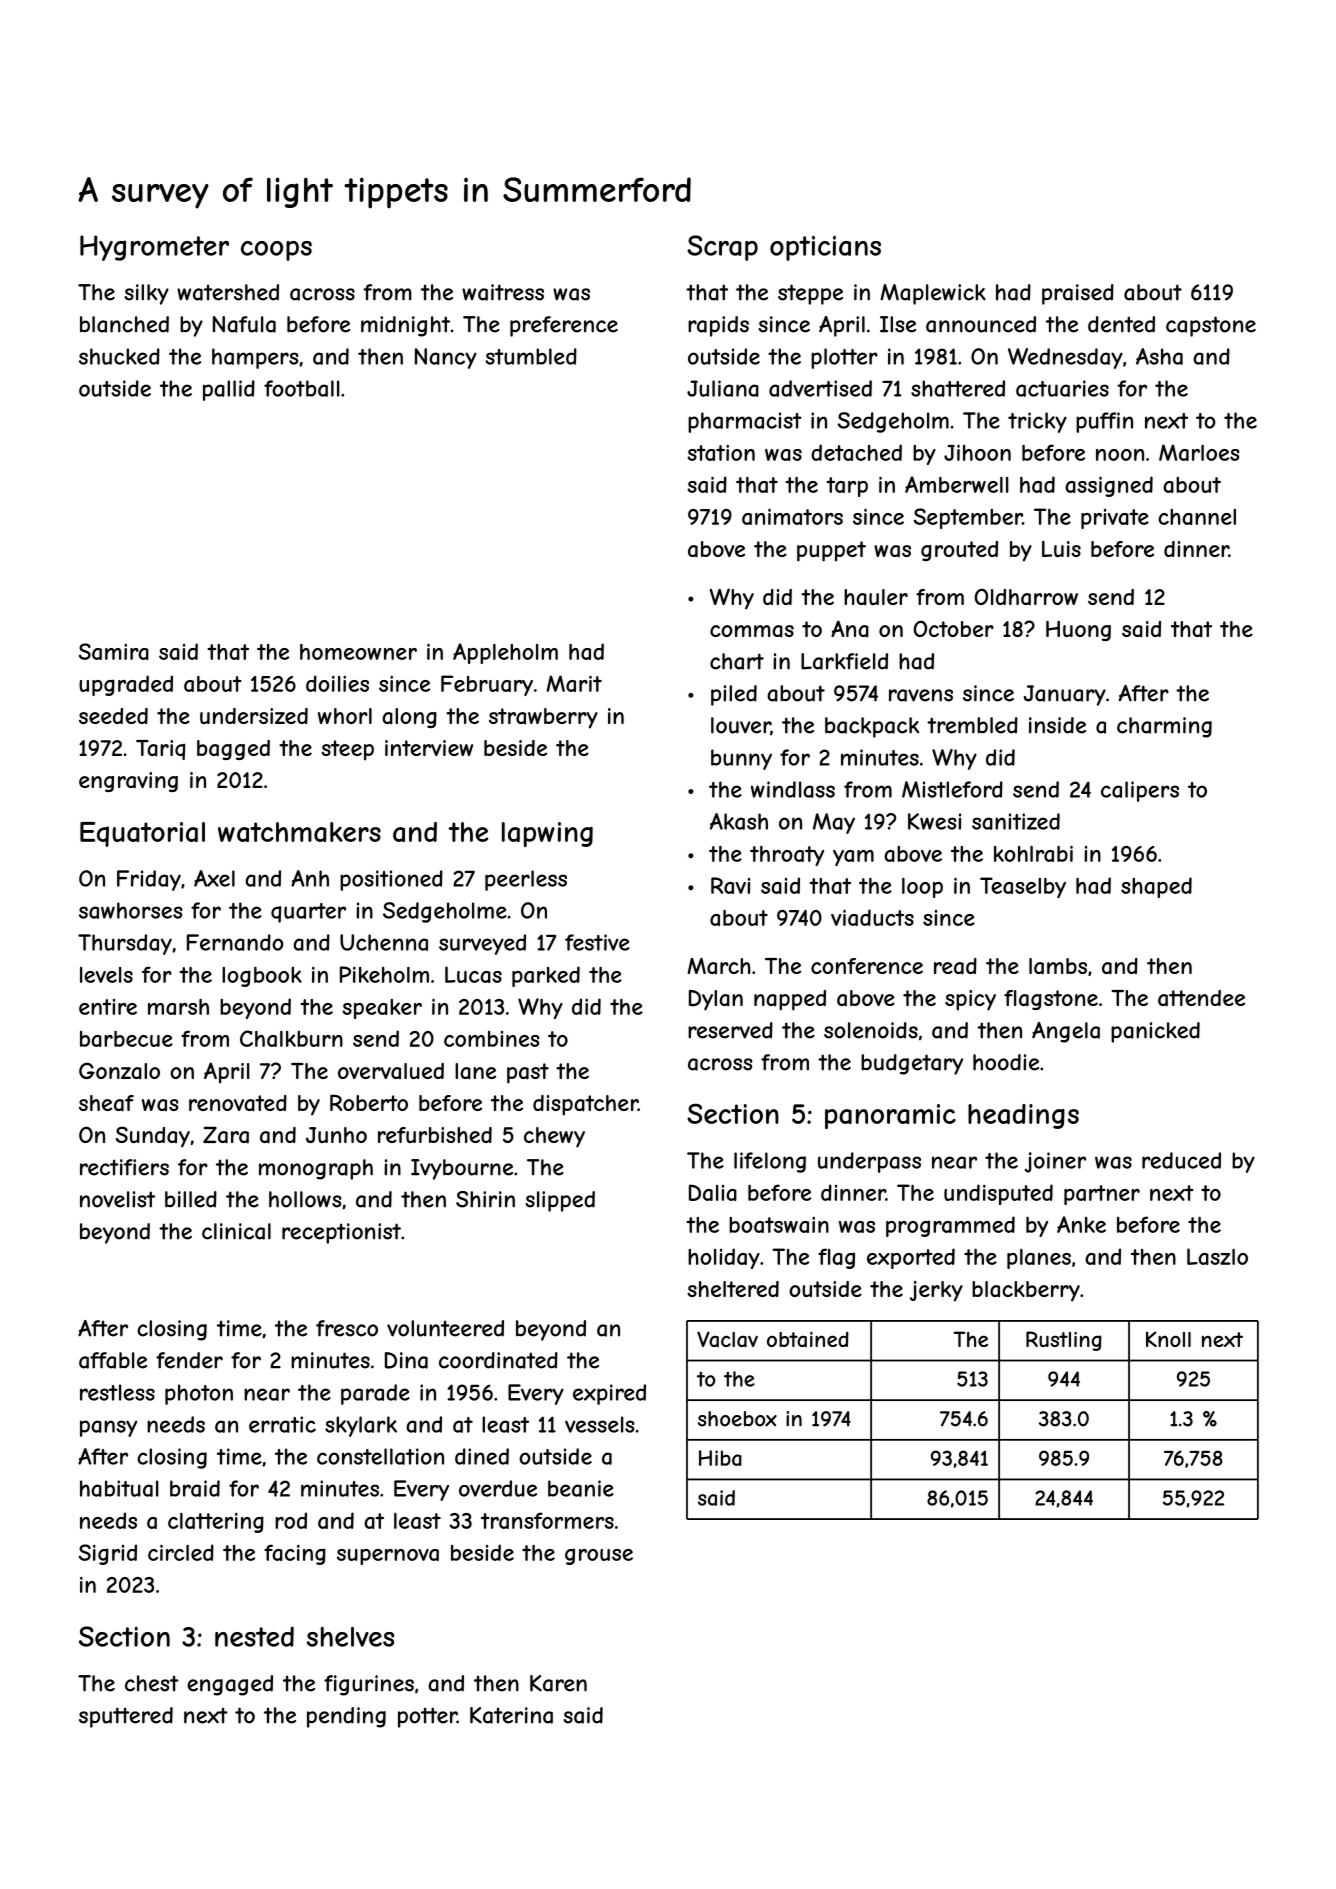  What do you see at coordinates (585, 1105) in the screenshot?
I see `dispatcher` at bounding box center [585, 1105].
